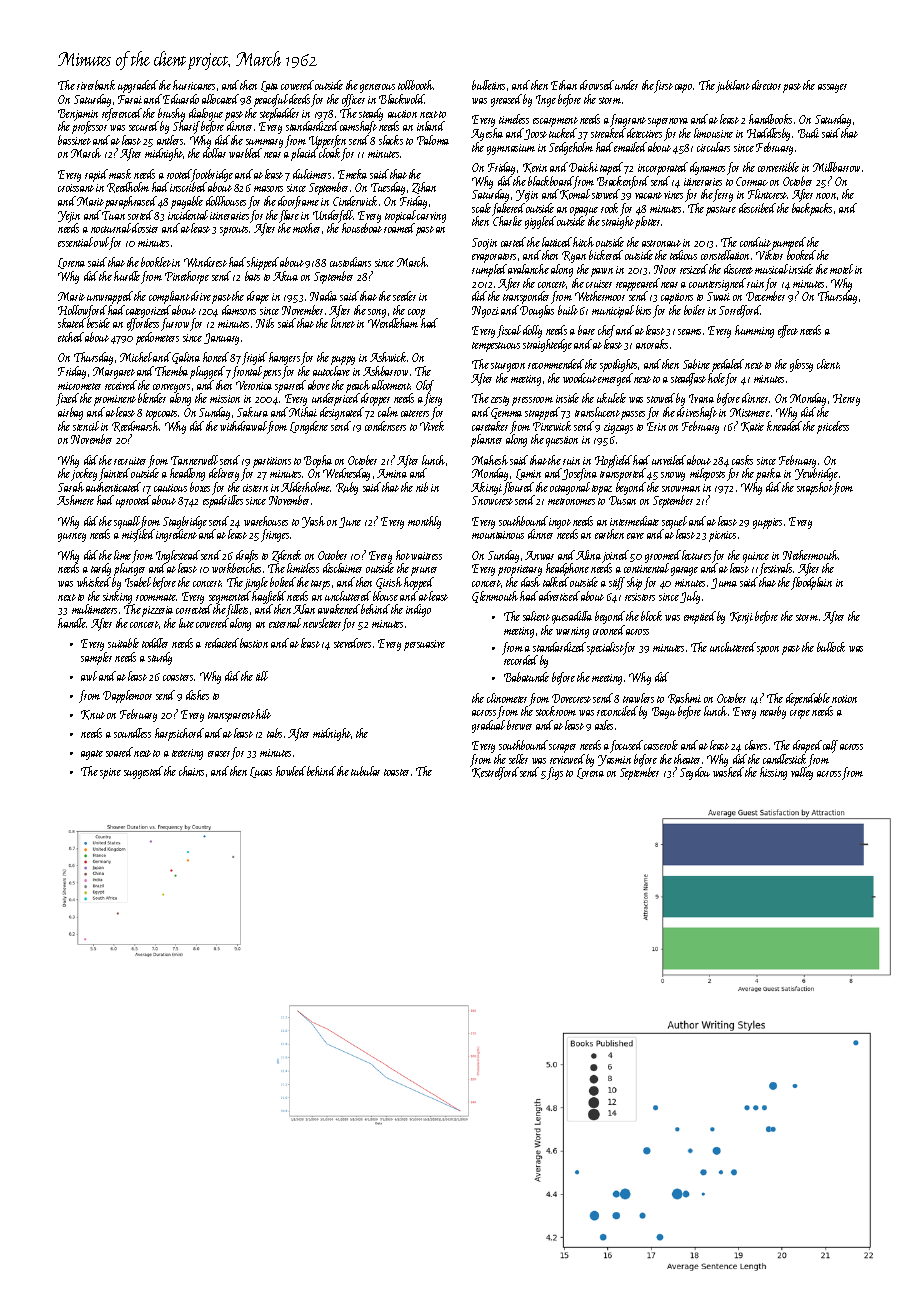  Describe the element at coordinates (495, 773) in the document. I see `Kestrelford` at that location.
